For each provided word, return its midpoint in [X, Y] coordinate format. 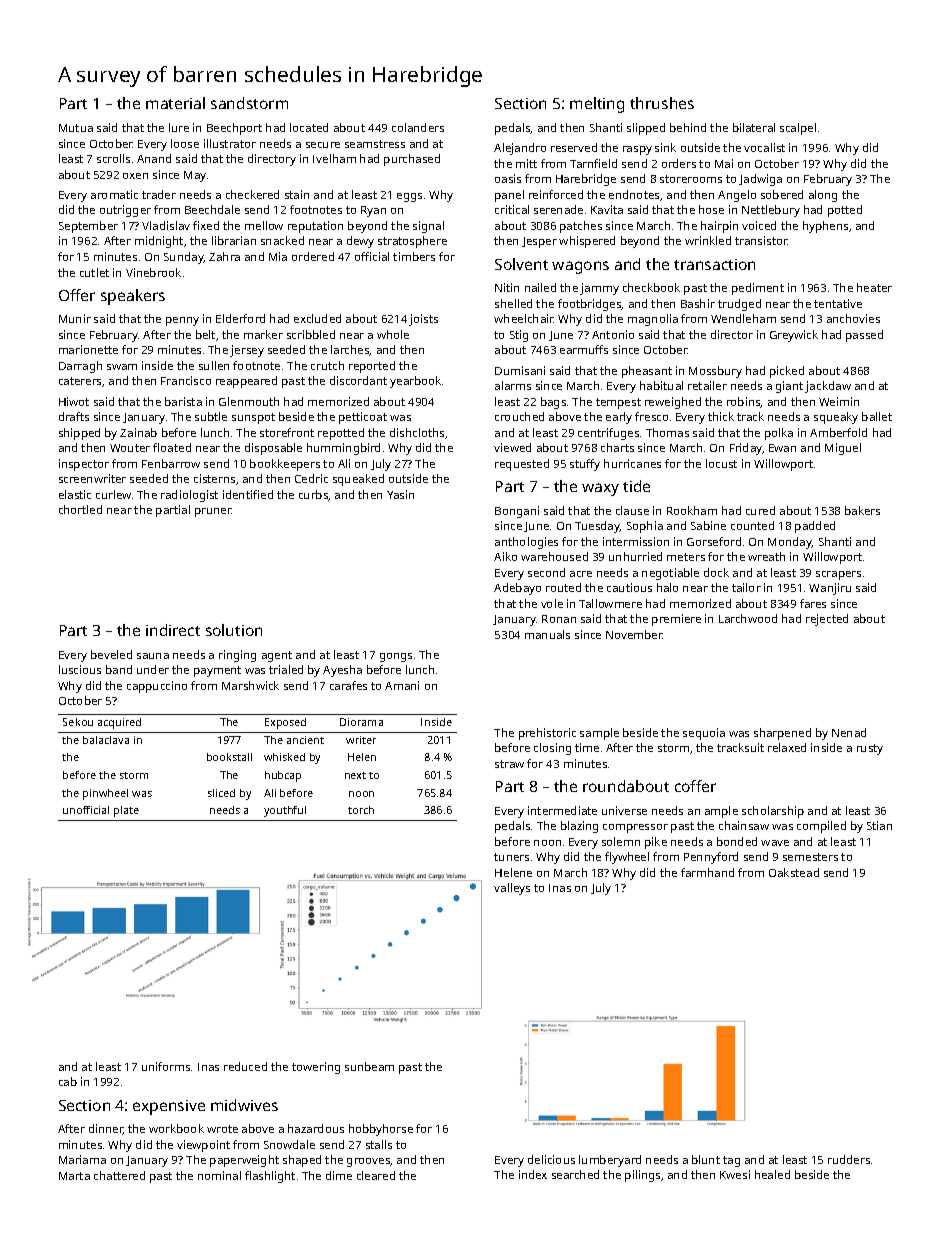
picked [787, 372]
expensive [169, 1107]
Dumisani [520, 370]
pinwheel [105, 794]
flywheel [627, 858]
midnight [159, 242]
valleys [512, 889]
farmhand [707, 872]
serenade [558, 209]
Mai [724, 163]
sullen [214, 365]
